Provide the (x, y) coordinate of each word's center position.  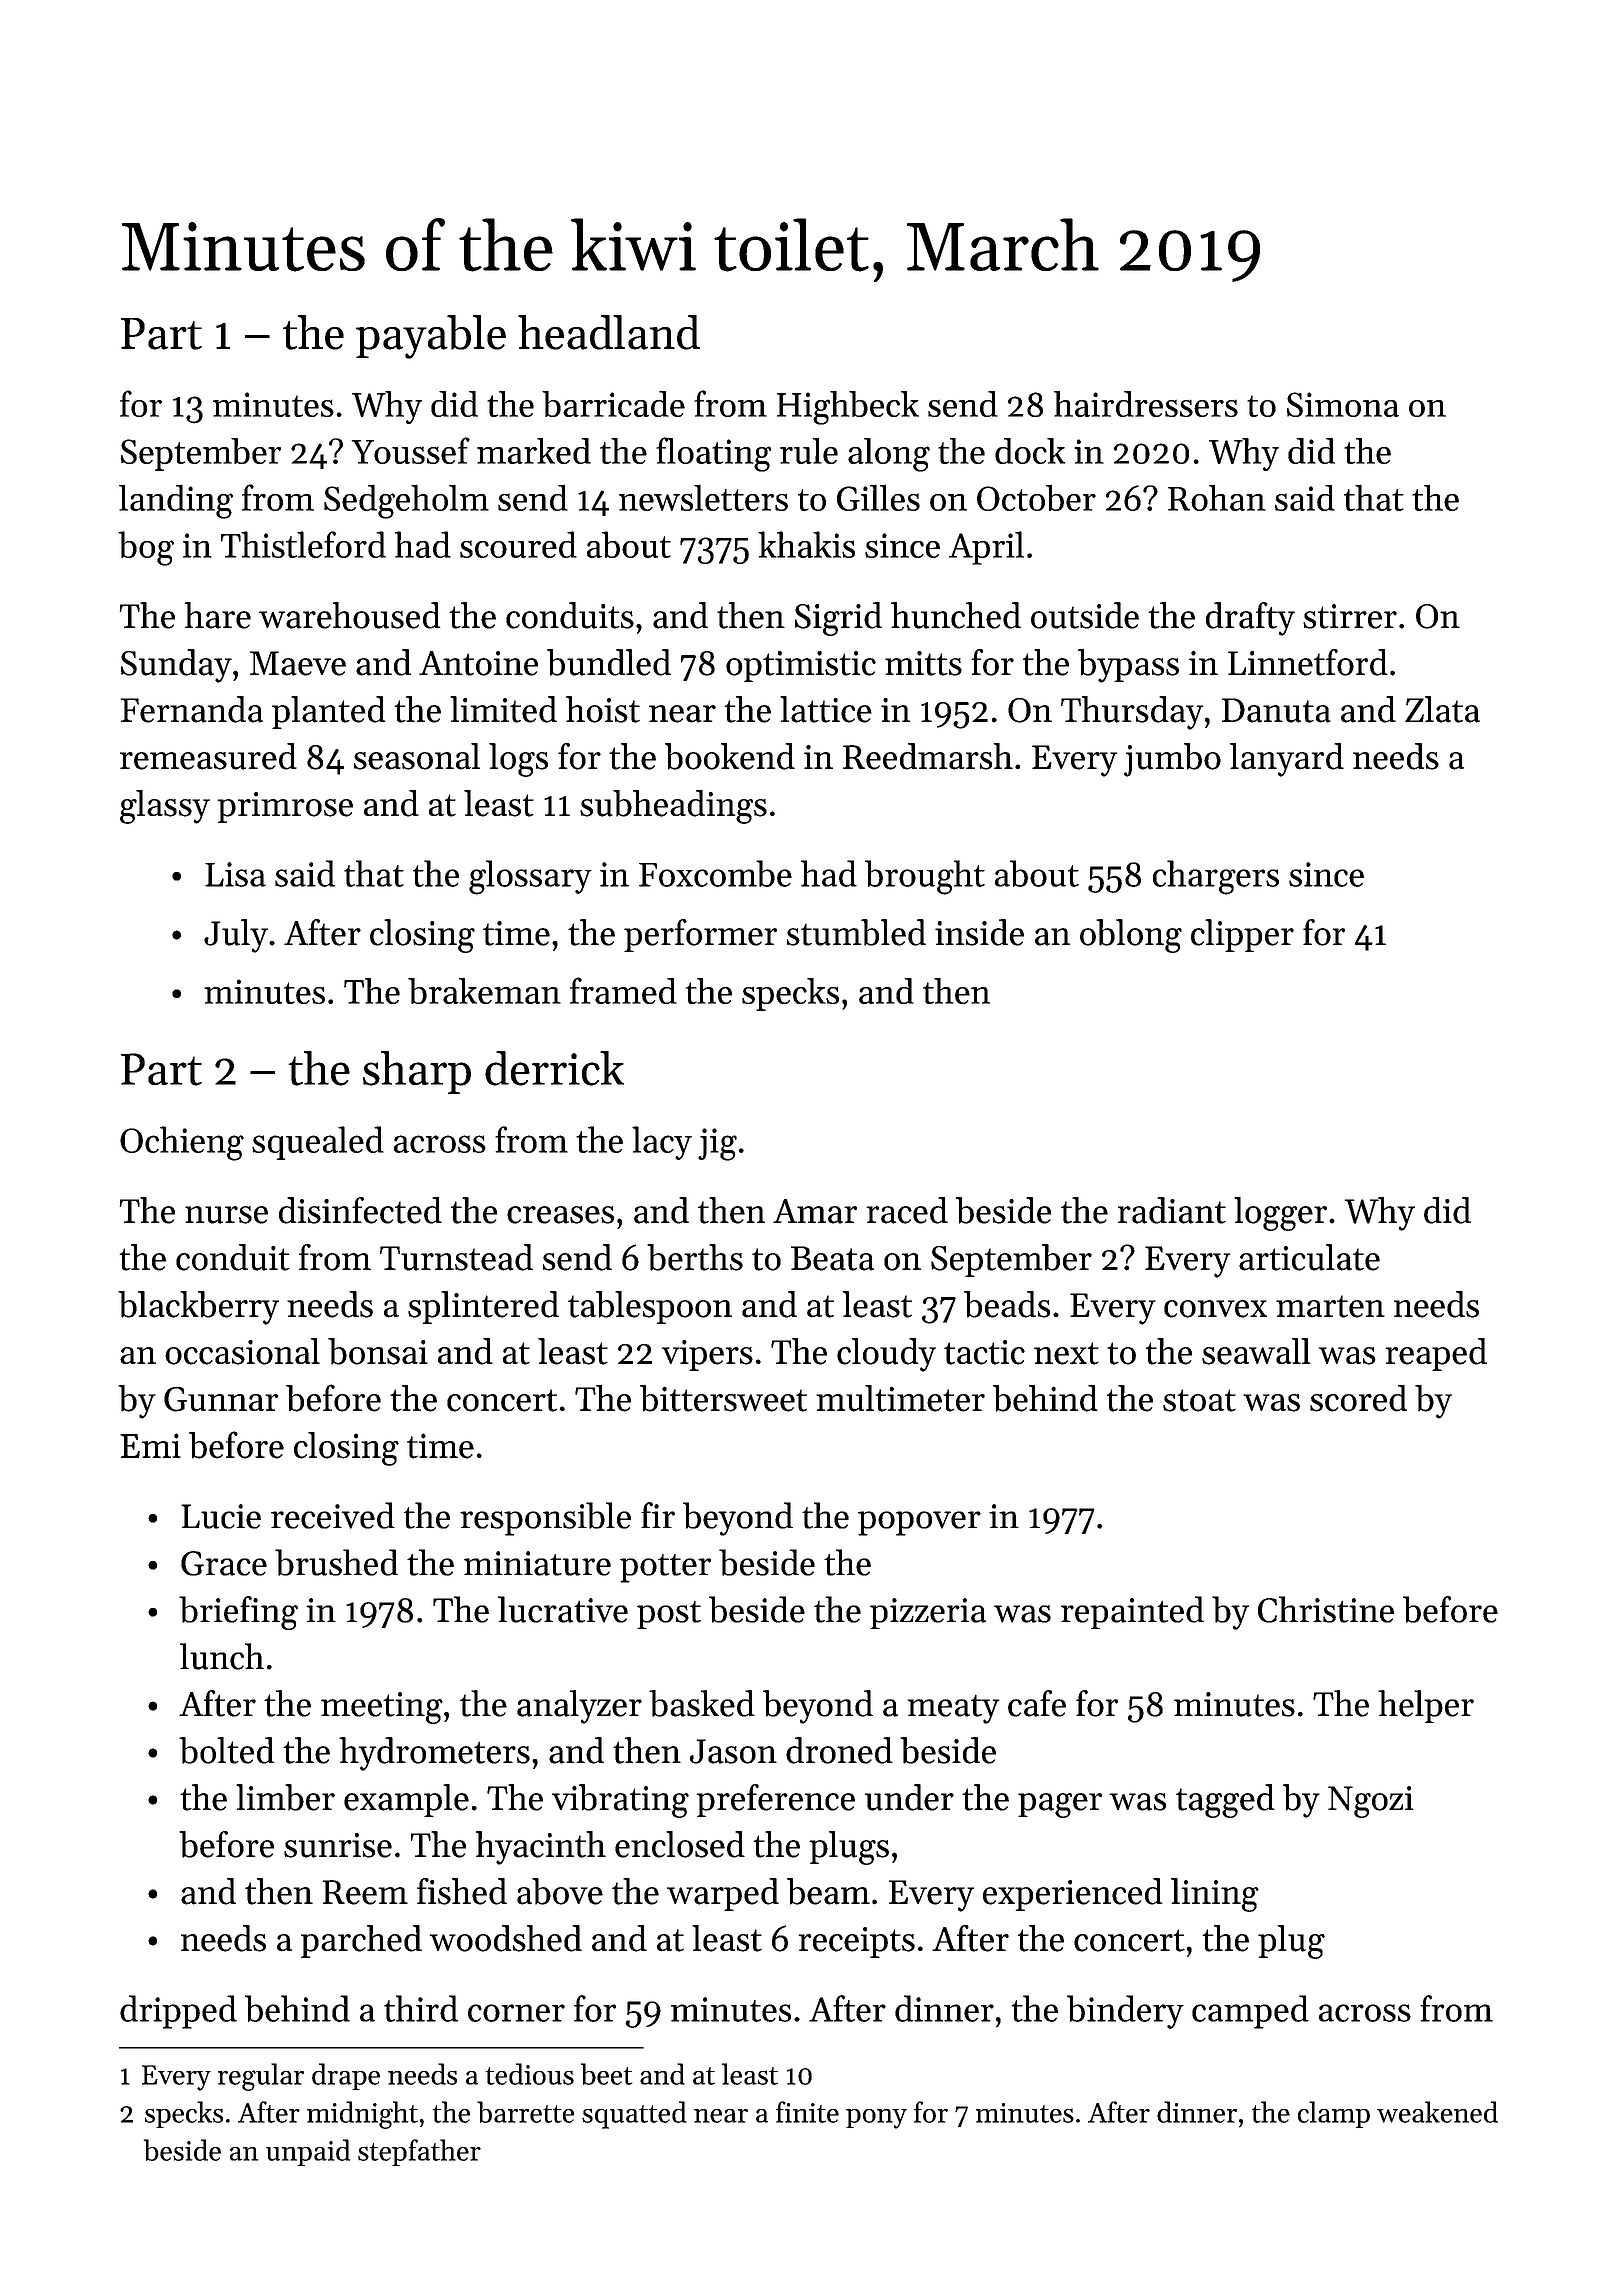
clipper (1242, 935)
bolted (226, 1750)
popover (919, 1523)
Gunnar (221, 1399)
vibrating (620, 1801)
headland (609, 332)
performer (700, 935)
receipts (856, 1942)
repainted (1132, 1612)
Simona (1343, 404)
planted (329, 712)
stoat (1199, 1400)
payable (431, 337)
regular (261, 2077)
